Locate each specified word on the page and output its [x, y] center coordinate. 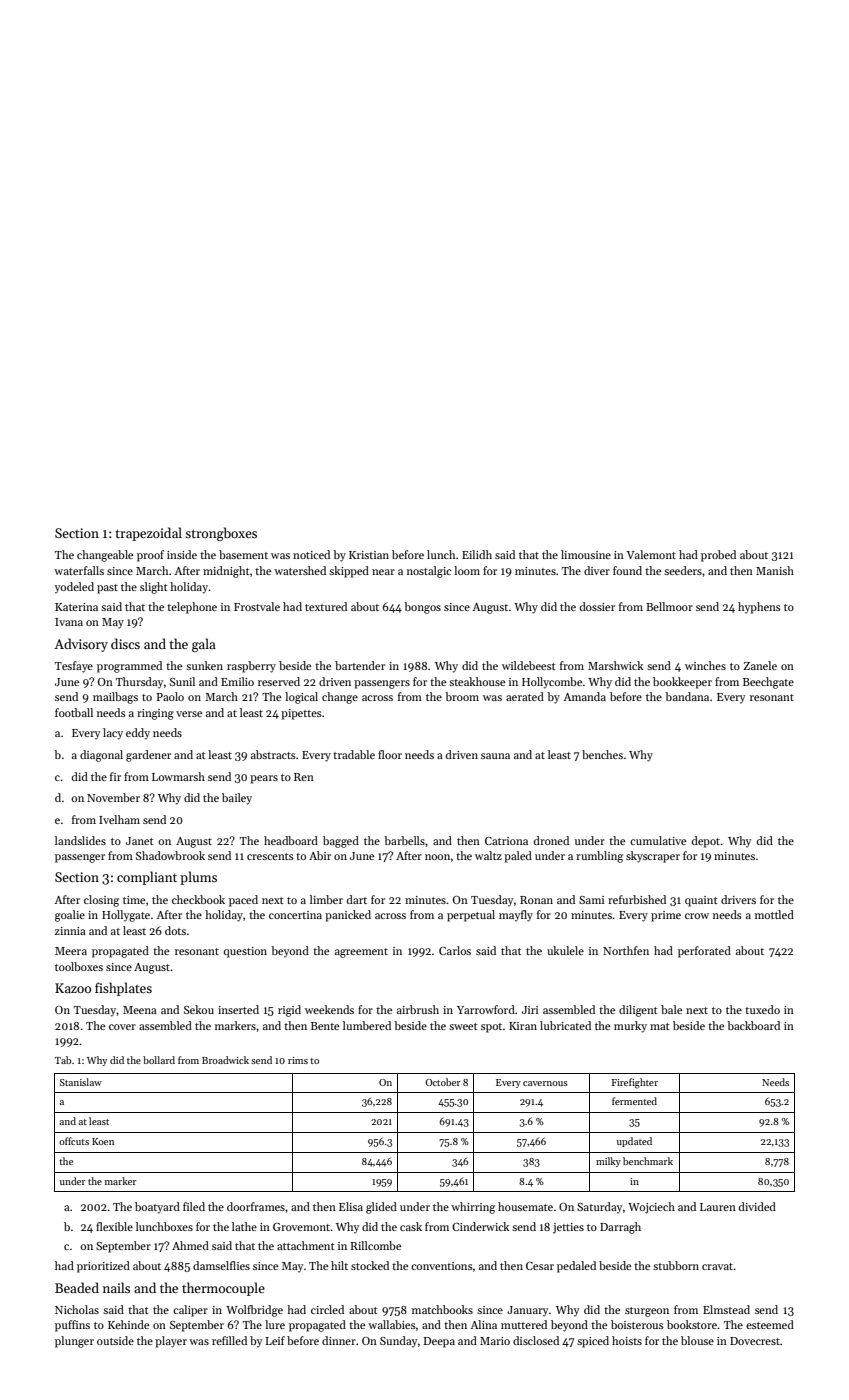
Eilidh [477, 554]
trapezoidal [148, 534]
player [171, 1342]
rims [298, 1060]
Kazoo [73, 988]
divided [757, 1206]
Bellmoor [669, 606]
